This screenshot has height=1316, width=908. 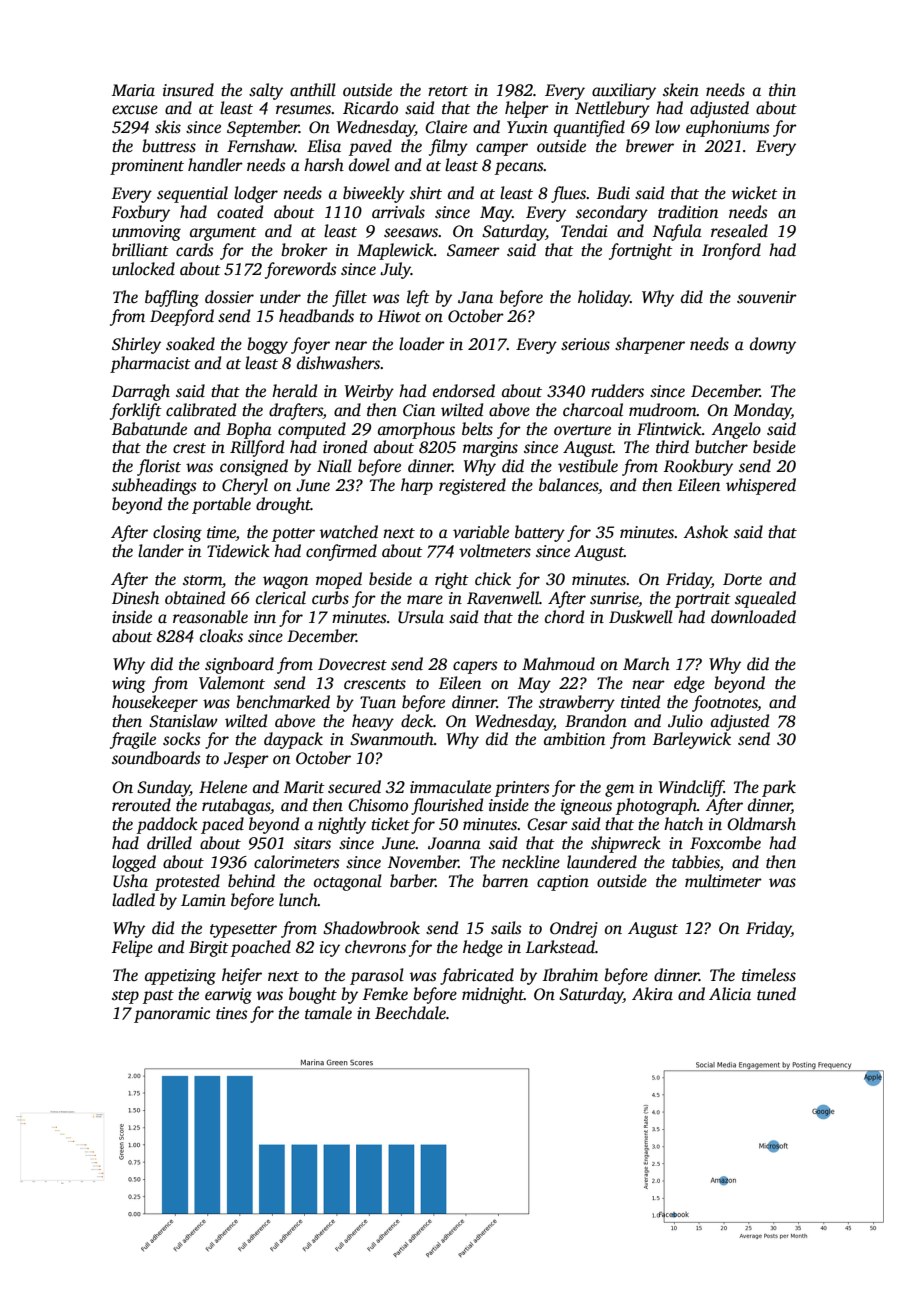 I want to click on unlocked, so click(x=143, y=269).
